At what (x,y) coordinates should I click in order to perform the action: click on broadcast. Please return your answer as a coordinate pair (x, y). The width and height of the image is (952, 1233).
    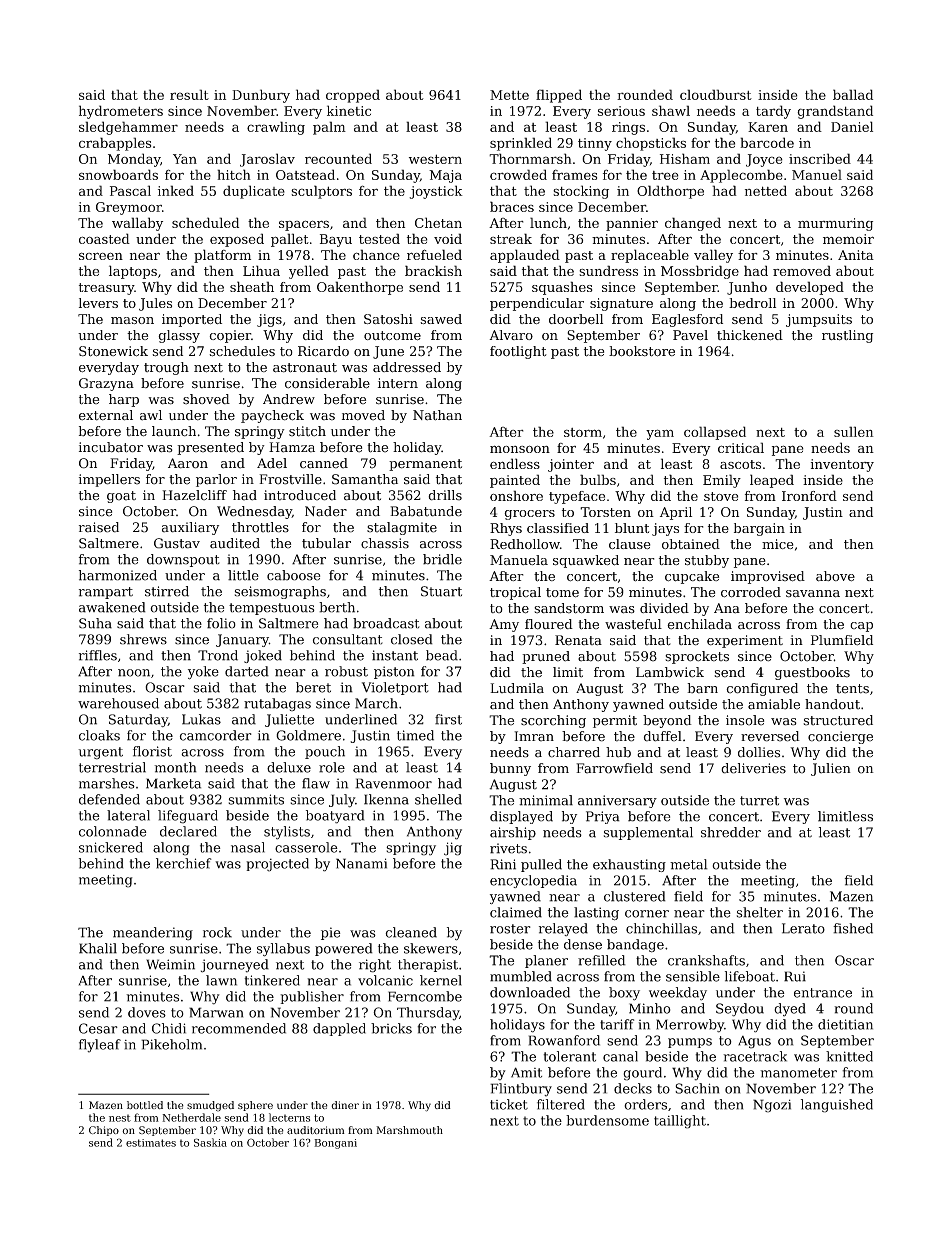
    Looking at the image, I should click on (386, 623).
